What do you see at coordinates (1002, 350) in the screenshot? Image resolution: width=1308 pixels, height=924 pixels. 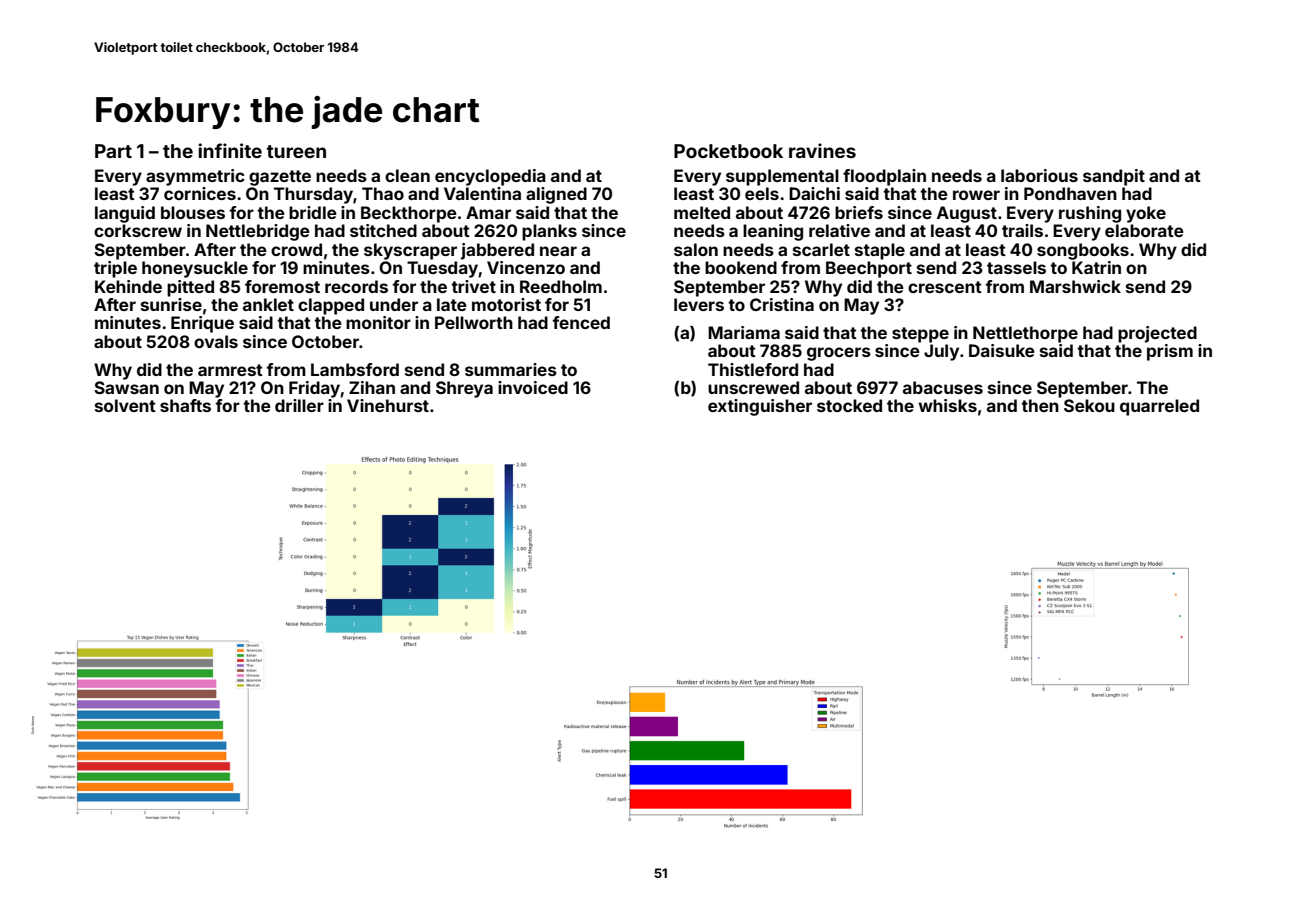 I see `Daisuke` at bounding box center [1002, 350].
